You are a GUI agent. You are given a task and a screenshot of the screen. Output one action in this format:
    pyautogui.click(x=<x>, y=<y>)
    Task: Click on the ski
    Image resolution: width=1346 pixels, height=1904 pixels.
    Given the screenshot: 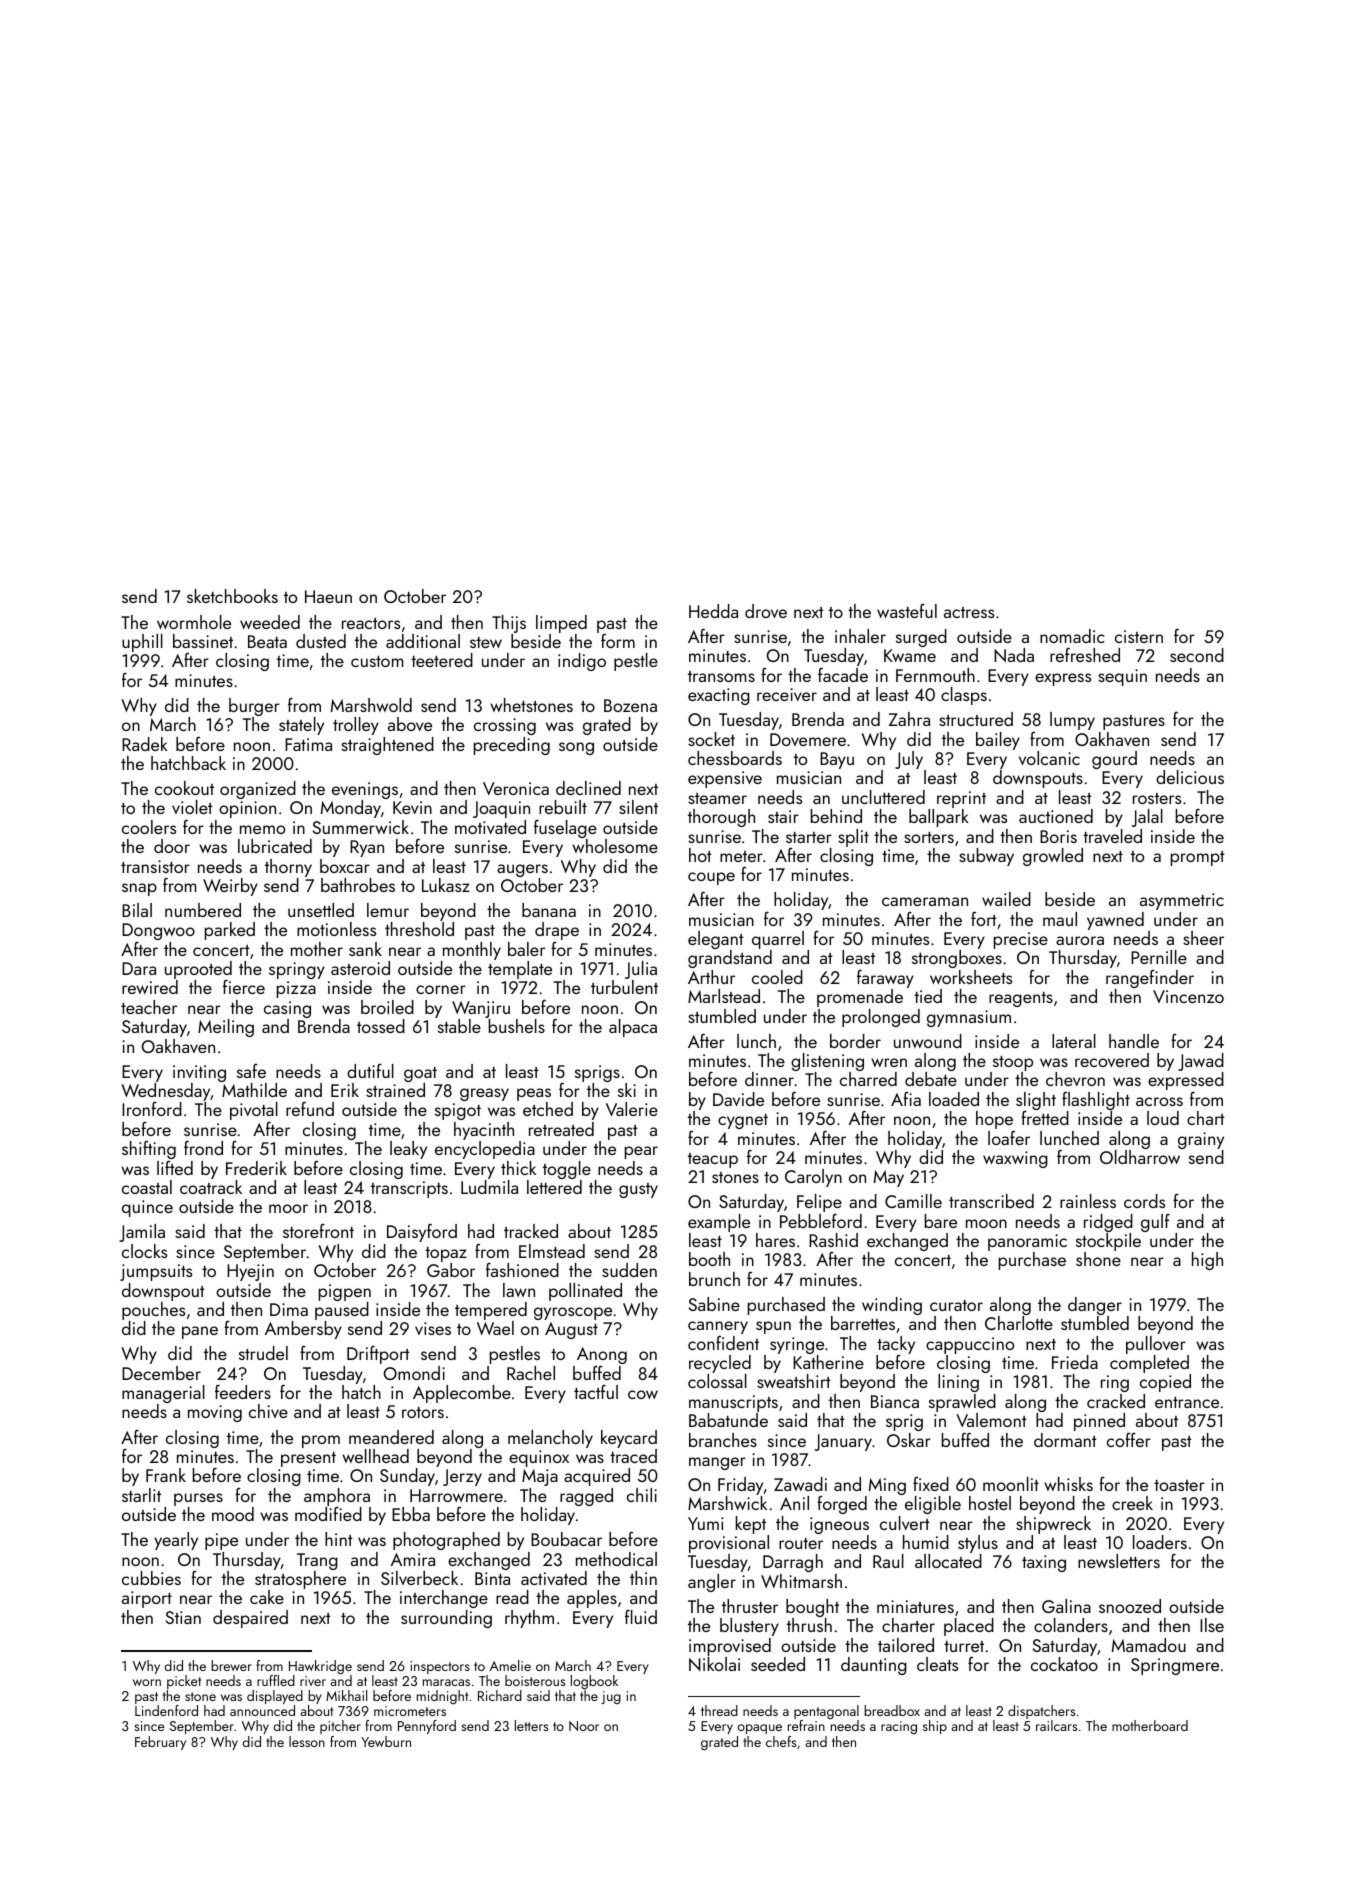 What is the action you would take?
    pyautogui.click(x=627, y=1090)
